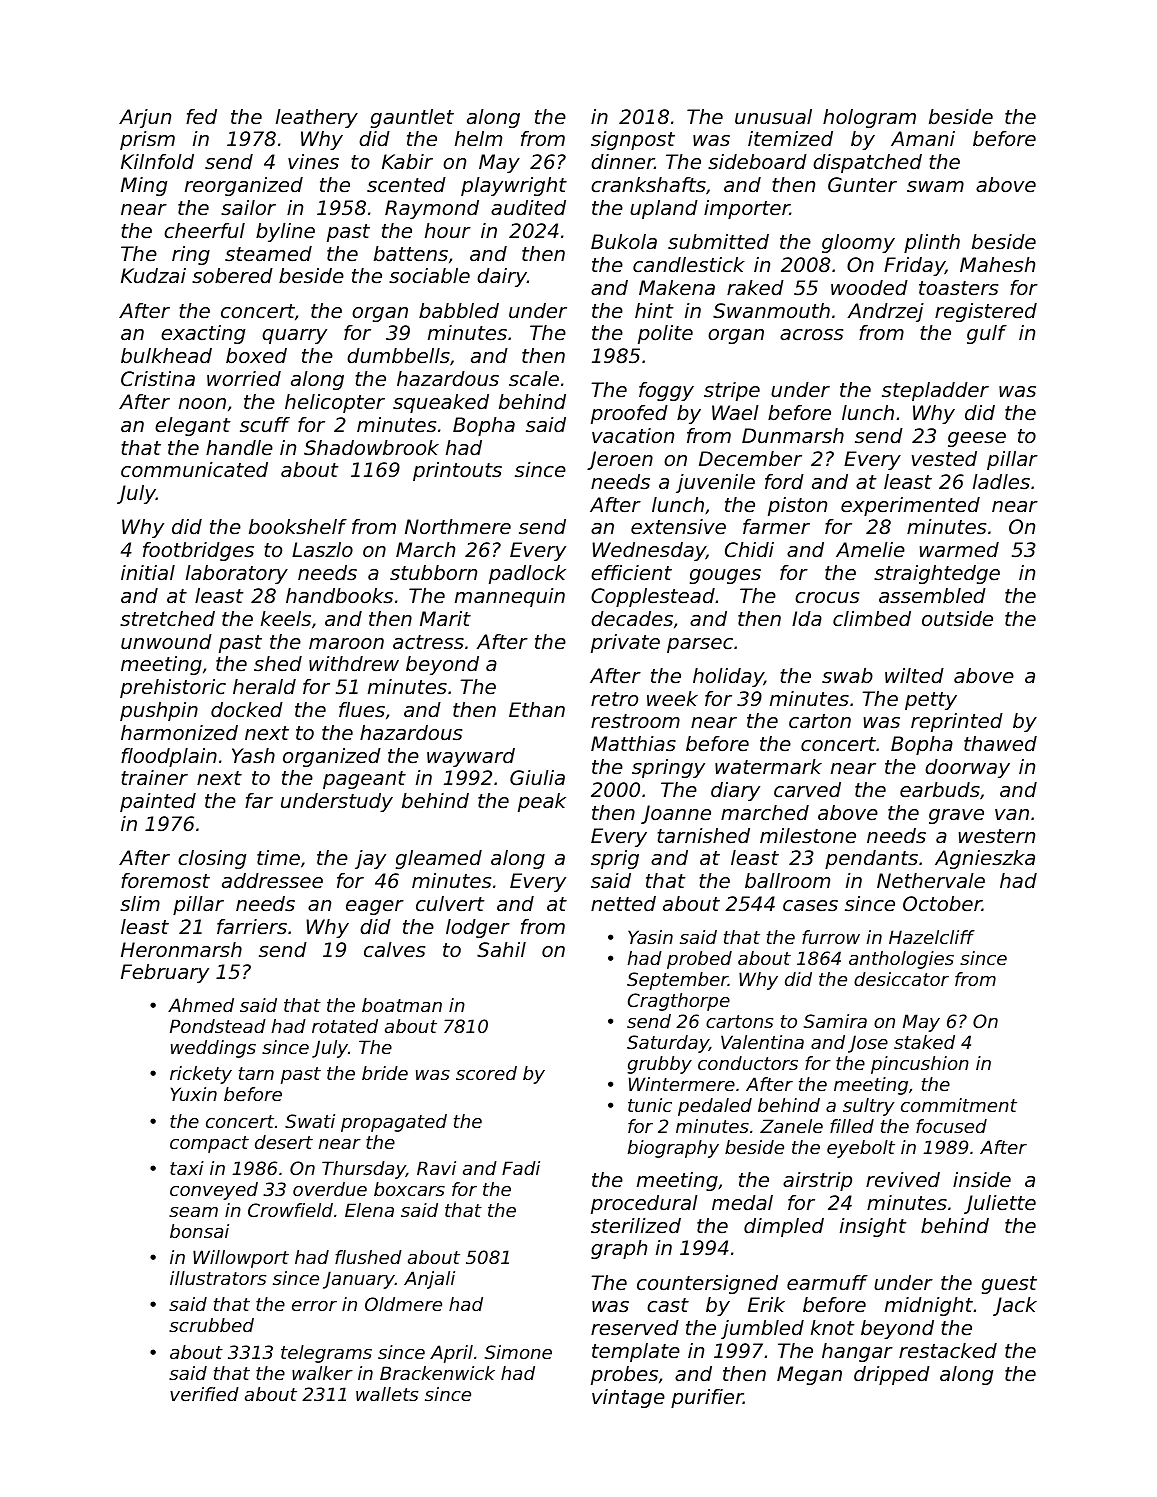  What do you see at coordinates (317, 118) in the screenshot?
I see `leathery` at bounding box center [317, 118].
